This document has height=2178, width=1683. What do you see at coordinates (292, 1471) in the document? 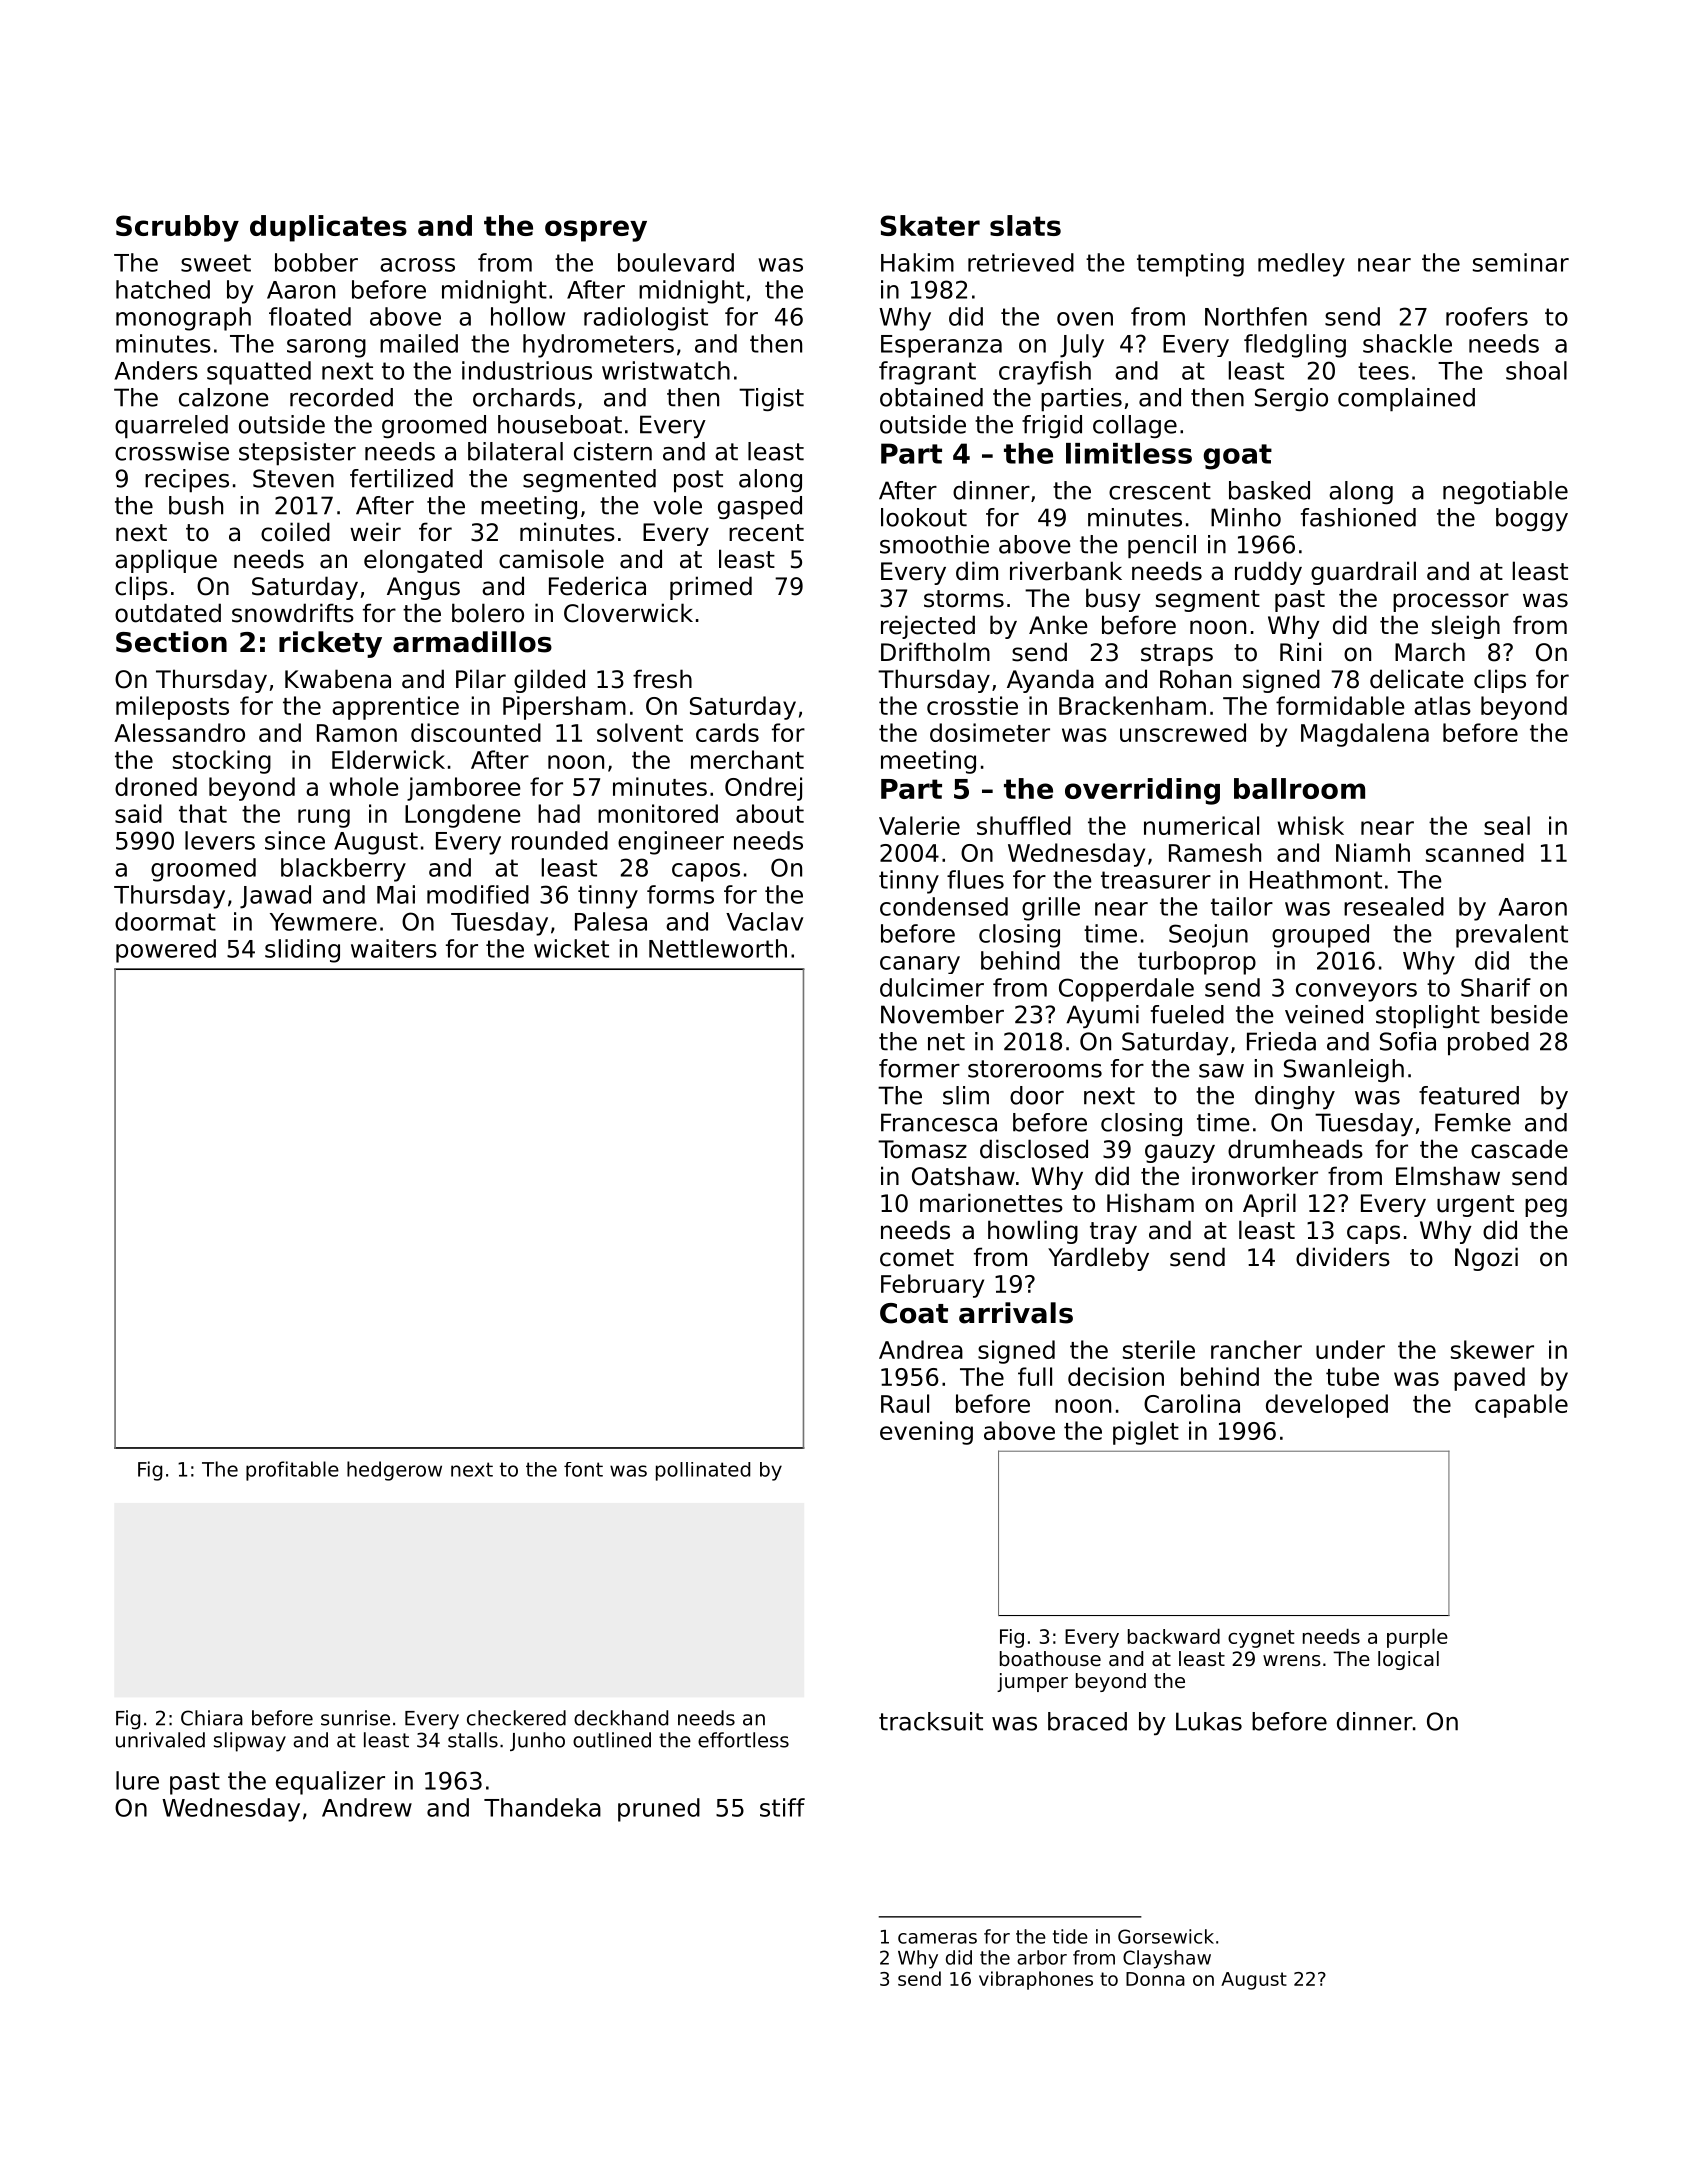
I see `profitable` at bounding box center [292, 1471].
